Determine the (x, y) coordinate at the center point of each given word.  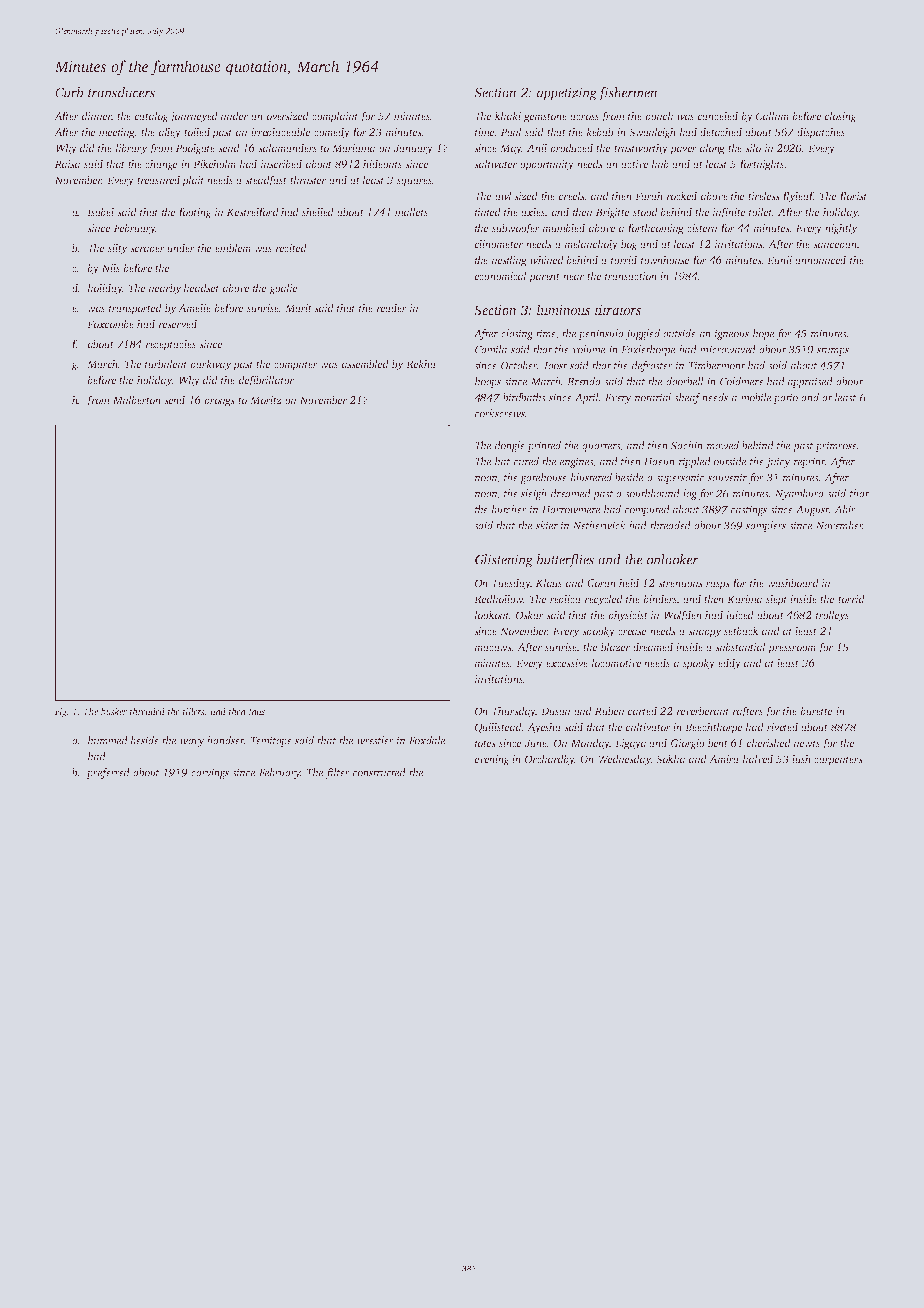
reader (391, 307)
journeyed (194, 117)
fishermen (628, 94)
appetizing (567, 94)
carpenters (838, 761)
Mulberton (137, 399)
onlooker (673, 559)
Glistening (504, 561)
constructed (379, 772)
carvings (210, 773)
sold (777, 365)
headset (201, 287)
